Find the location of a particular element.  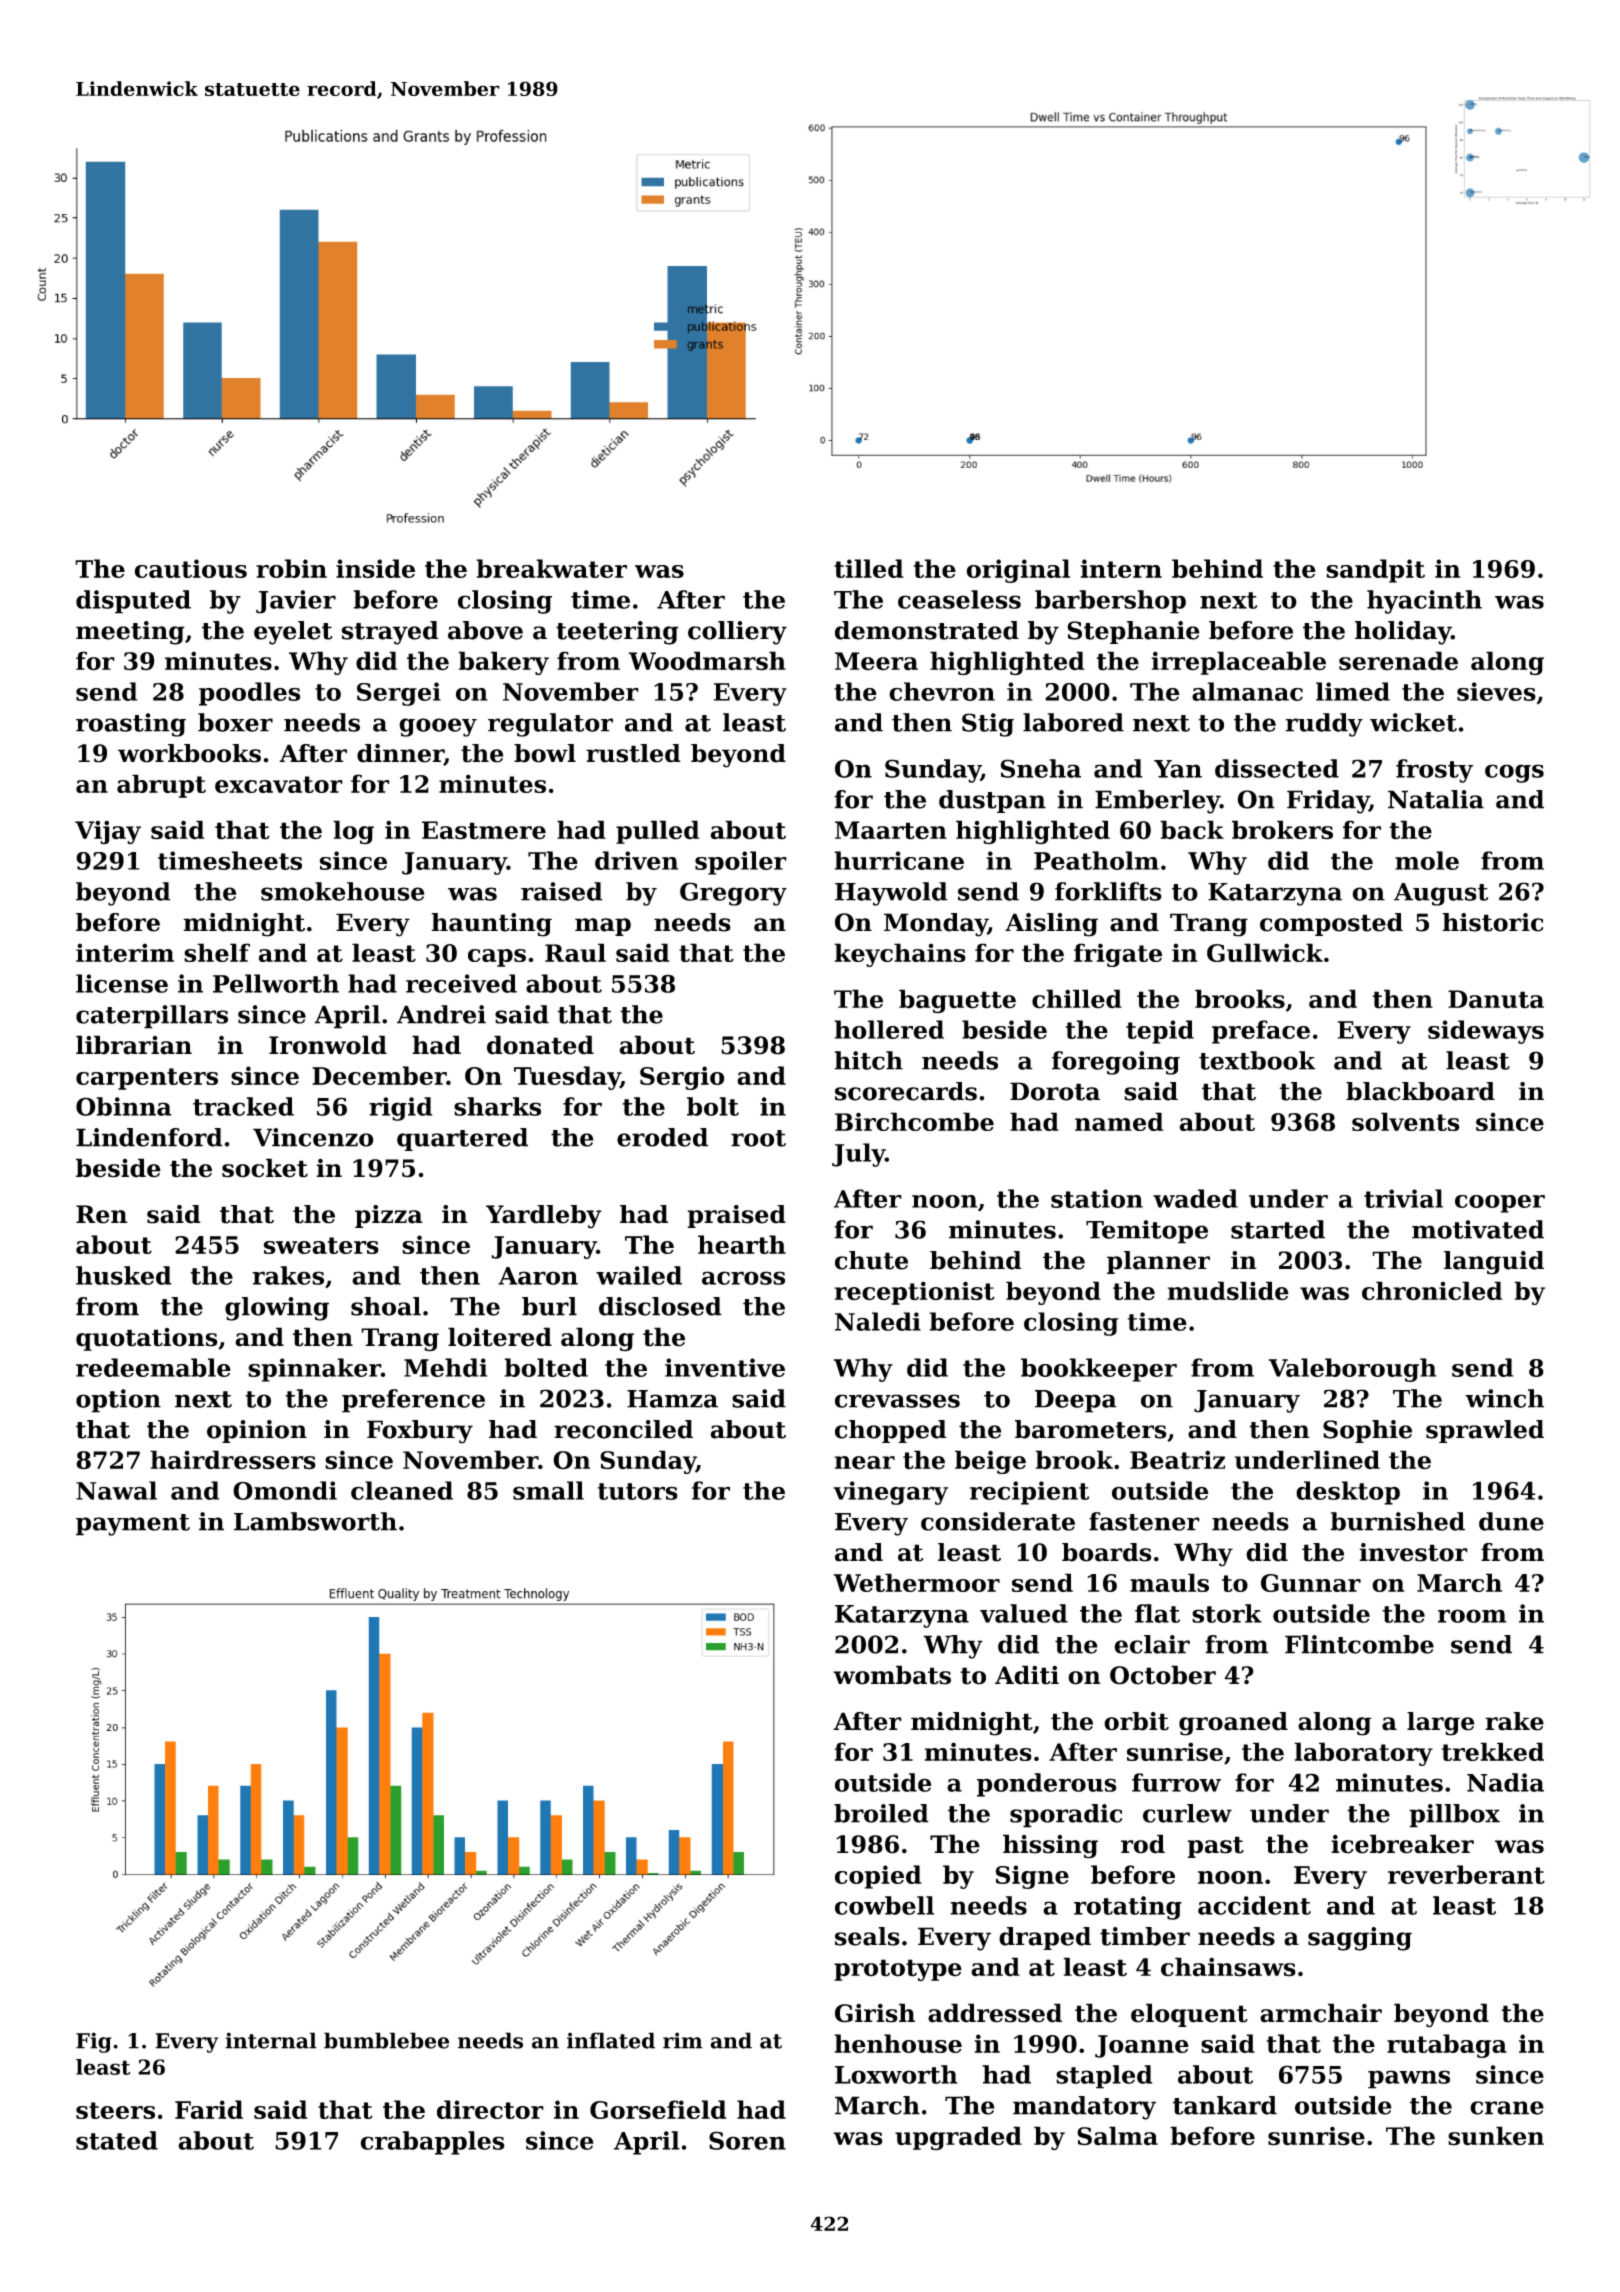

languid is located at coordinates (1494, 1263).
